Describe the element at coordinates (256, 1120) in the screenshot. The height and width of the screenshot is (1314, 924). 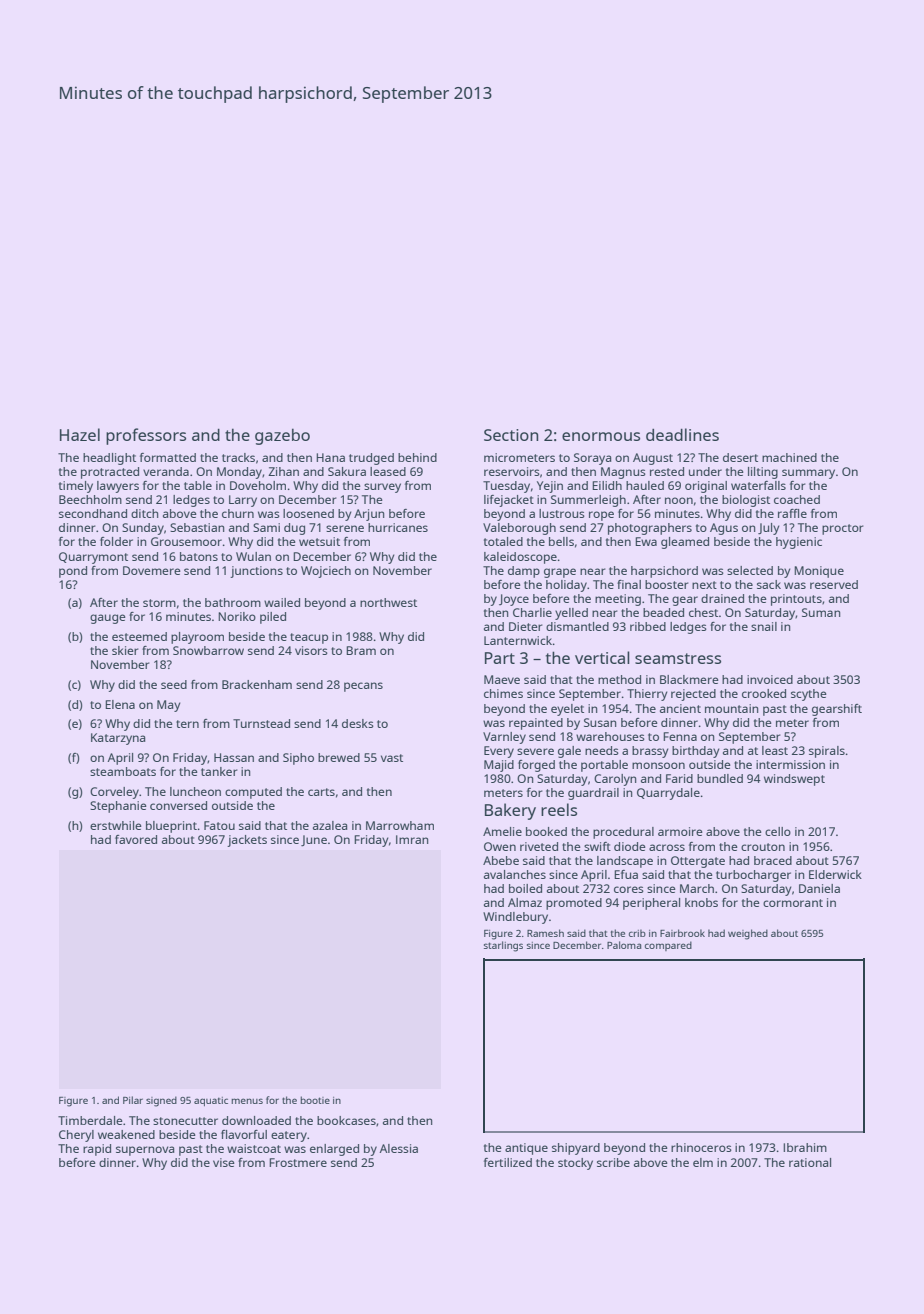
I see `downloaded` at that location.
